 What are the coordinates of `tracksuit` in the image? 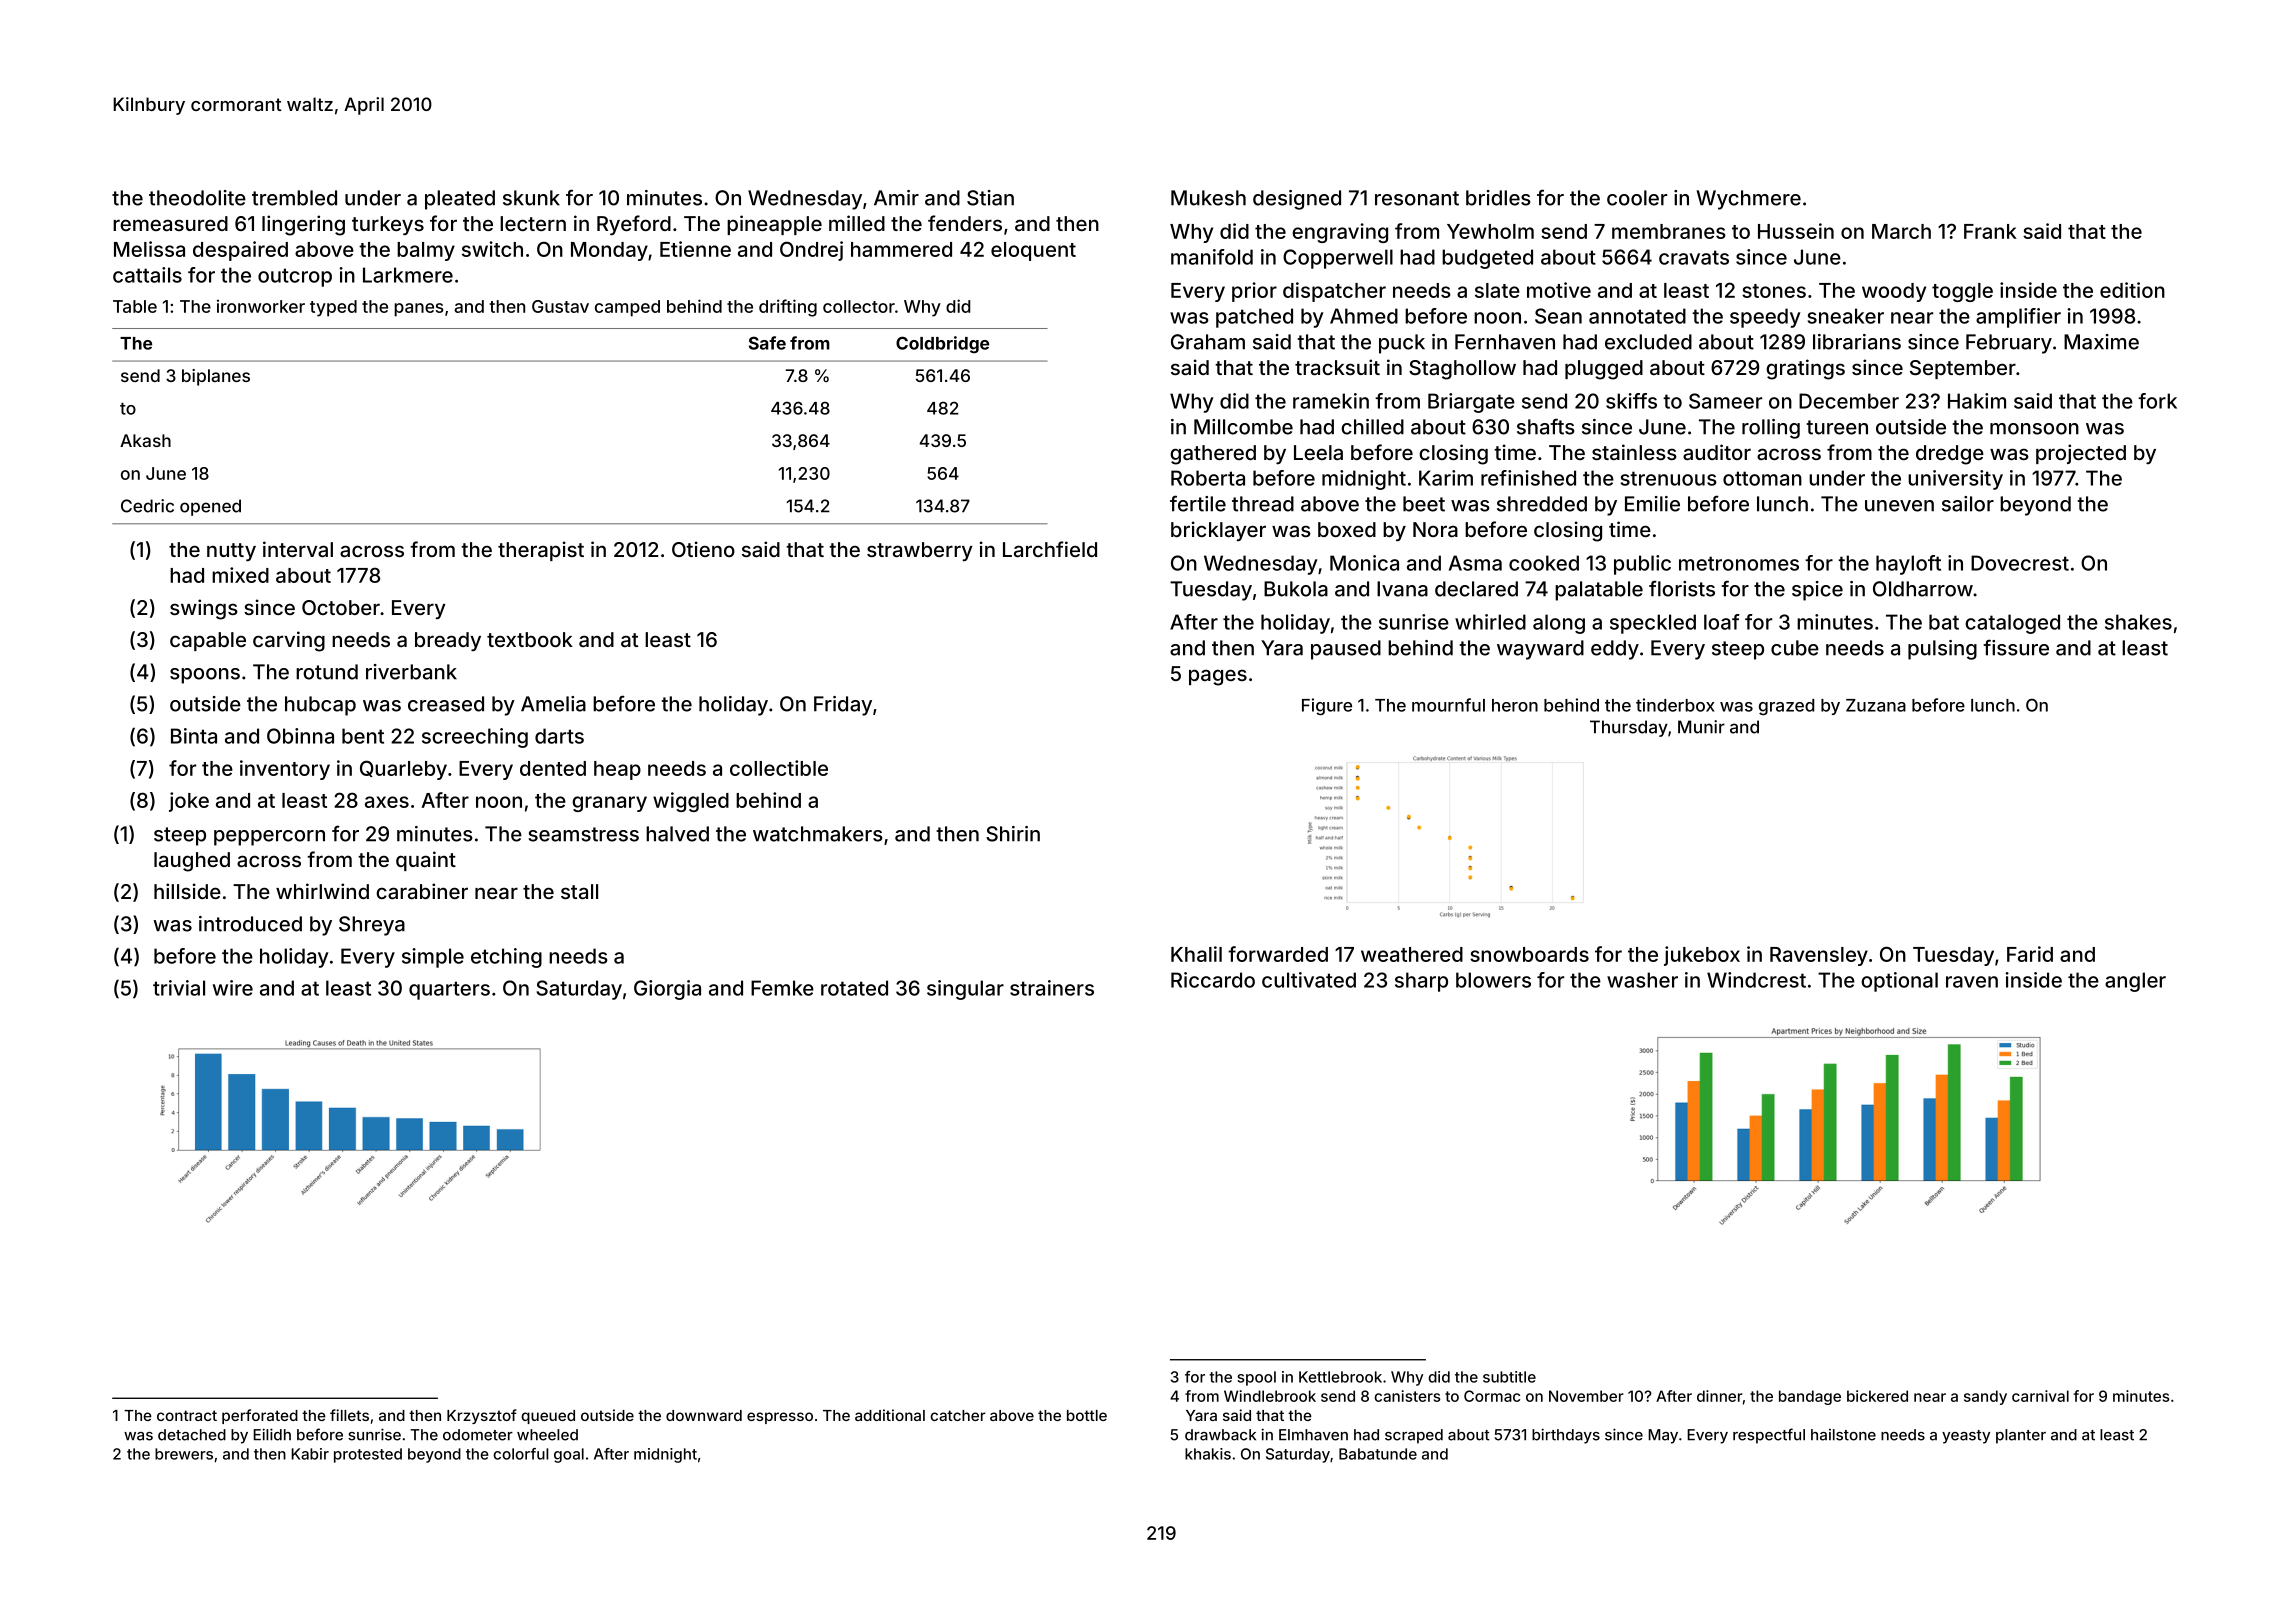 It's located at (1337, 367).
